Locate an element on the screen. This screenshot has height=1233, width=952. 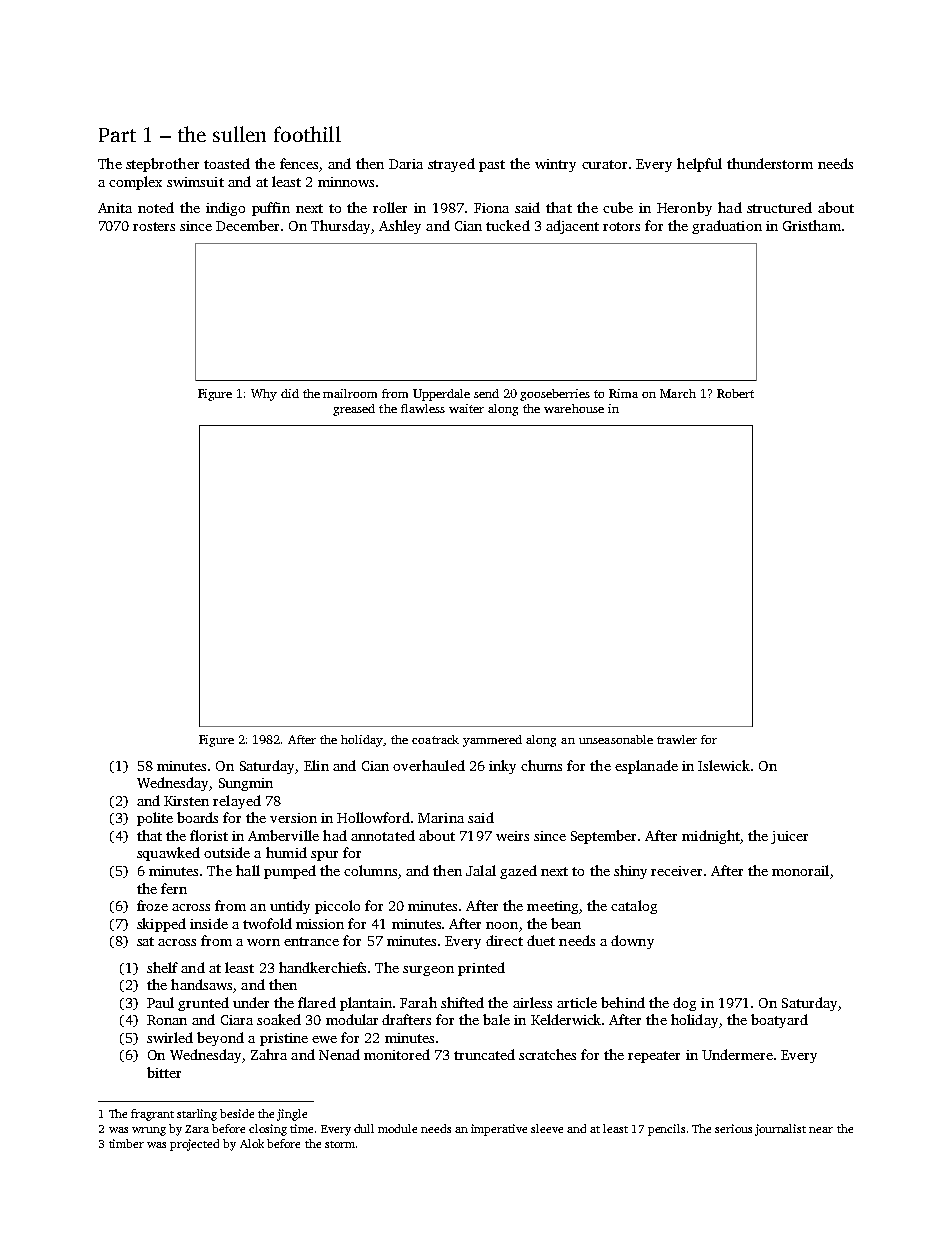
Zahra is located at coordinates (269, 1054).
